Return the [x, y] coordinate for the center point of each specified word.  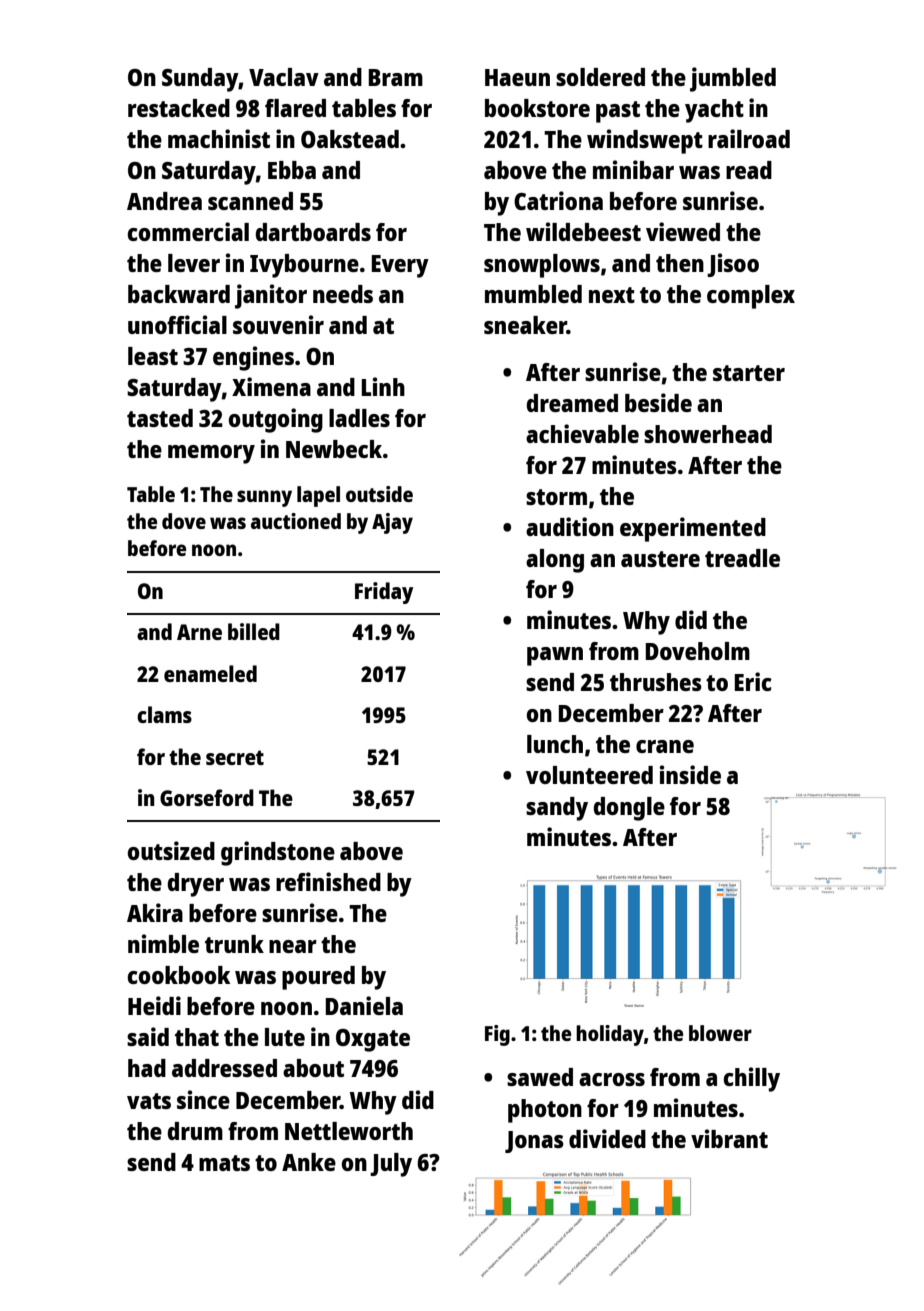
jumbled [733, 79]
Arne [199, 632]
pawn [555, 656]
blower [720, 1033]
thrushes [656, 682]
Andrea [164, 201]
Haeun [517, 77]
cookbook [178, 975]
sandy [557, 809]
